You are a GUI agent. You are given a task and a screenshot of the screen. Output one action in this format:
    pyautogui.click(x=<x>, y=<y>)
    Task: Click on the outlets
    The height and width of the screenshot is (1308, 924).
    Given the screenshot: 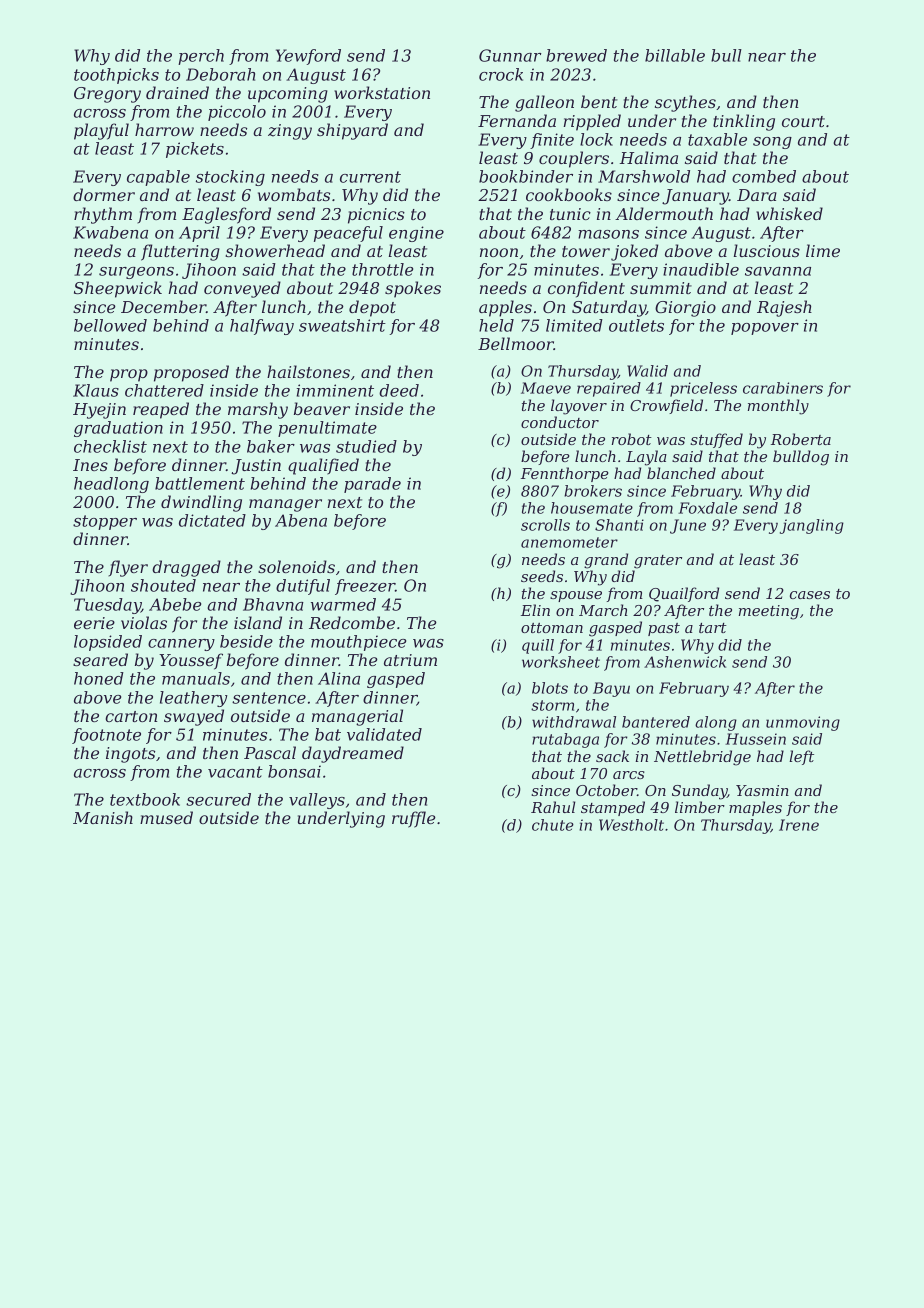 What is the action you would take?
    pyautogui.click(x=636, y=325)
